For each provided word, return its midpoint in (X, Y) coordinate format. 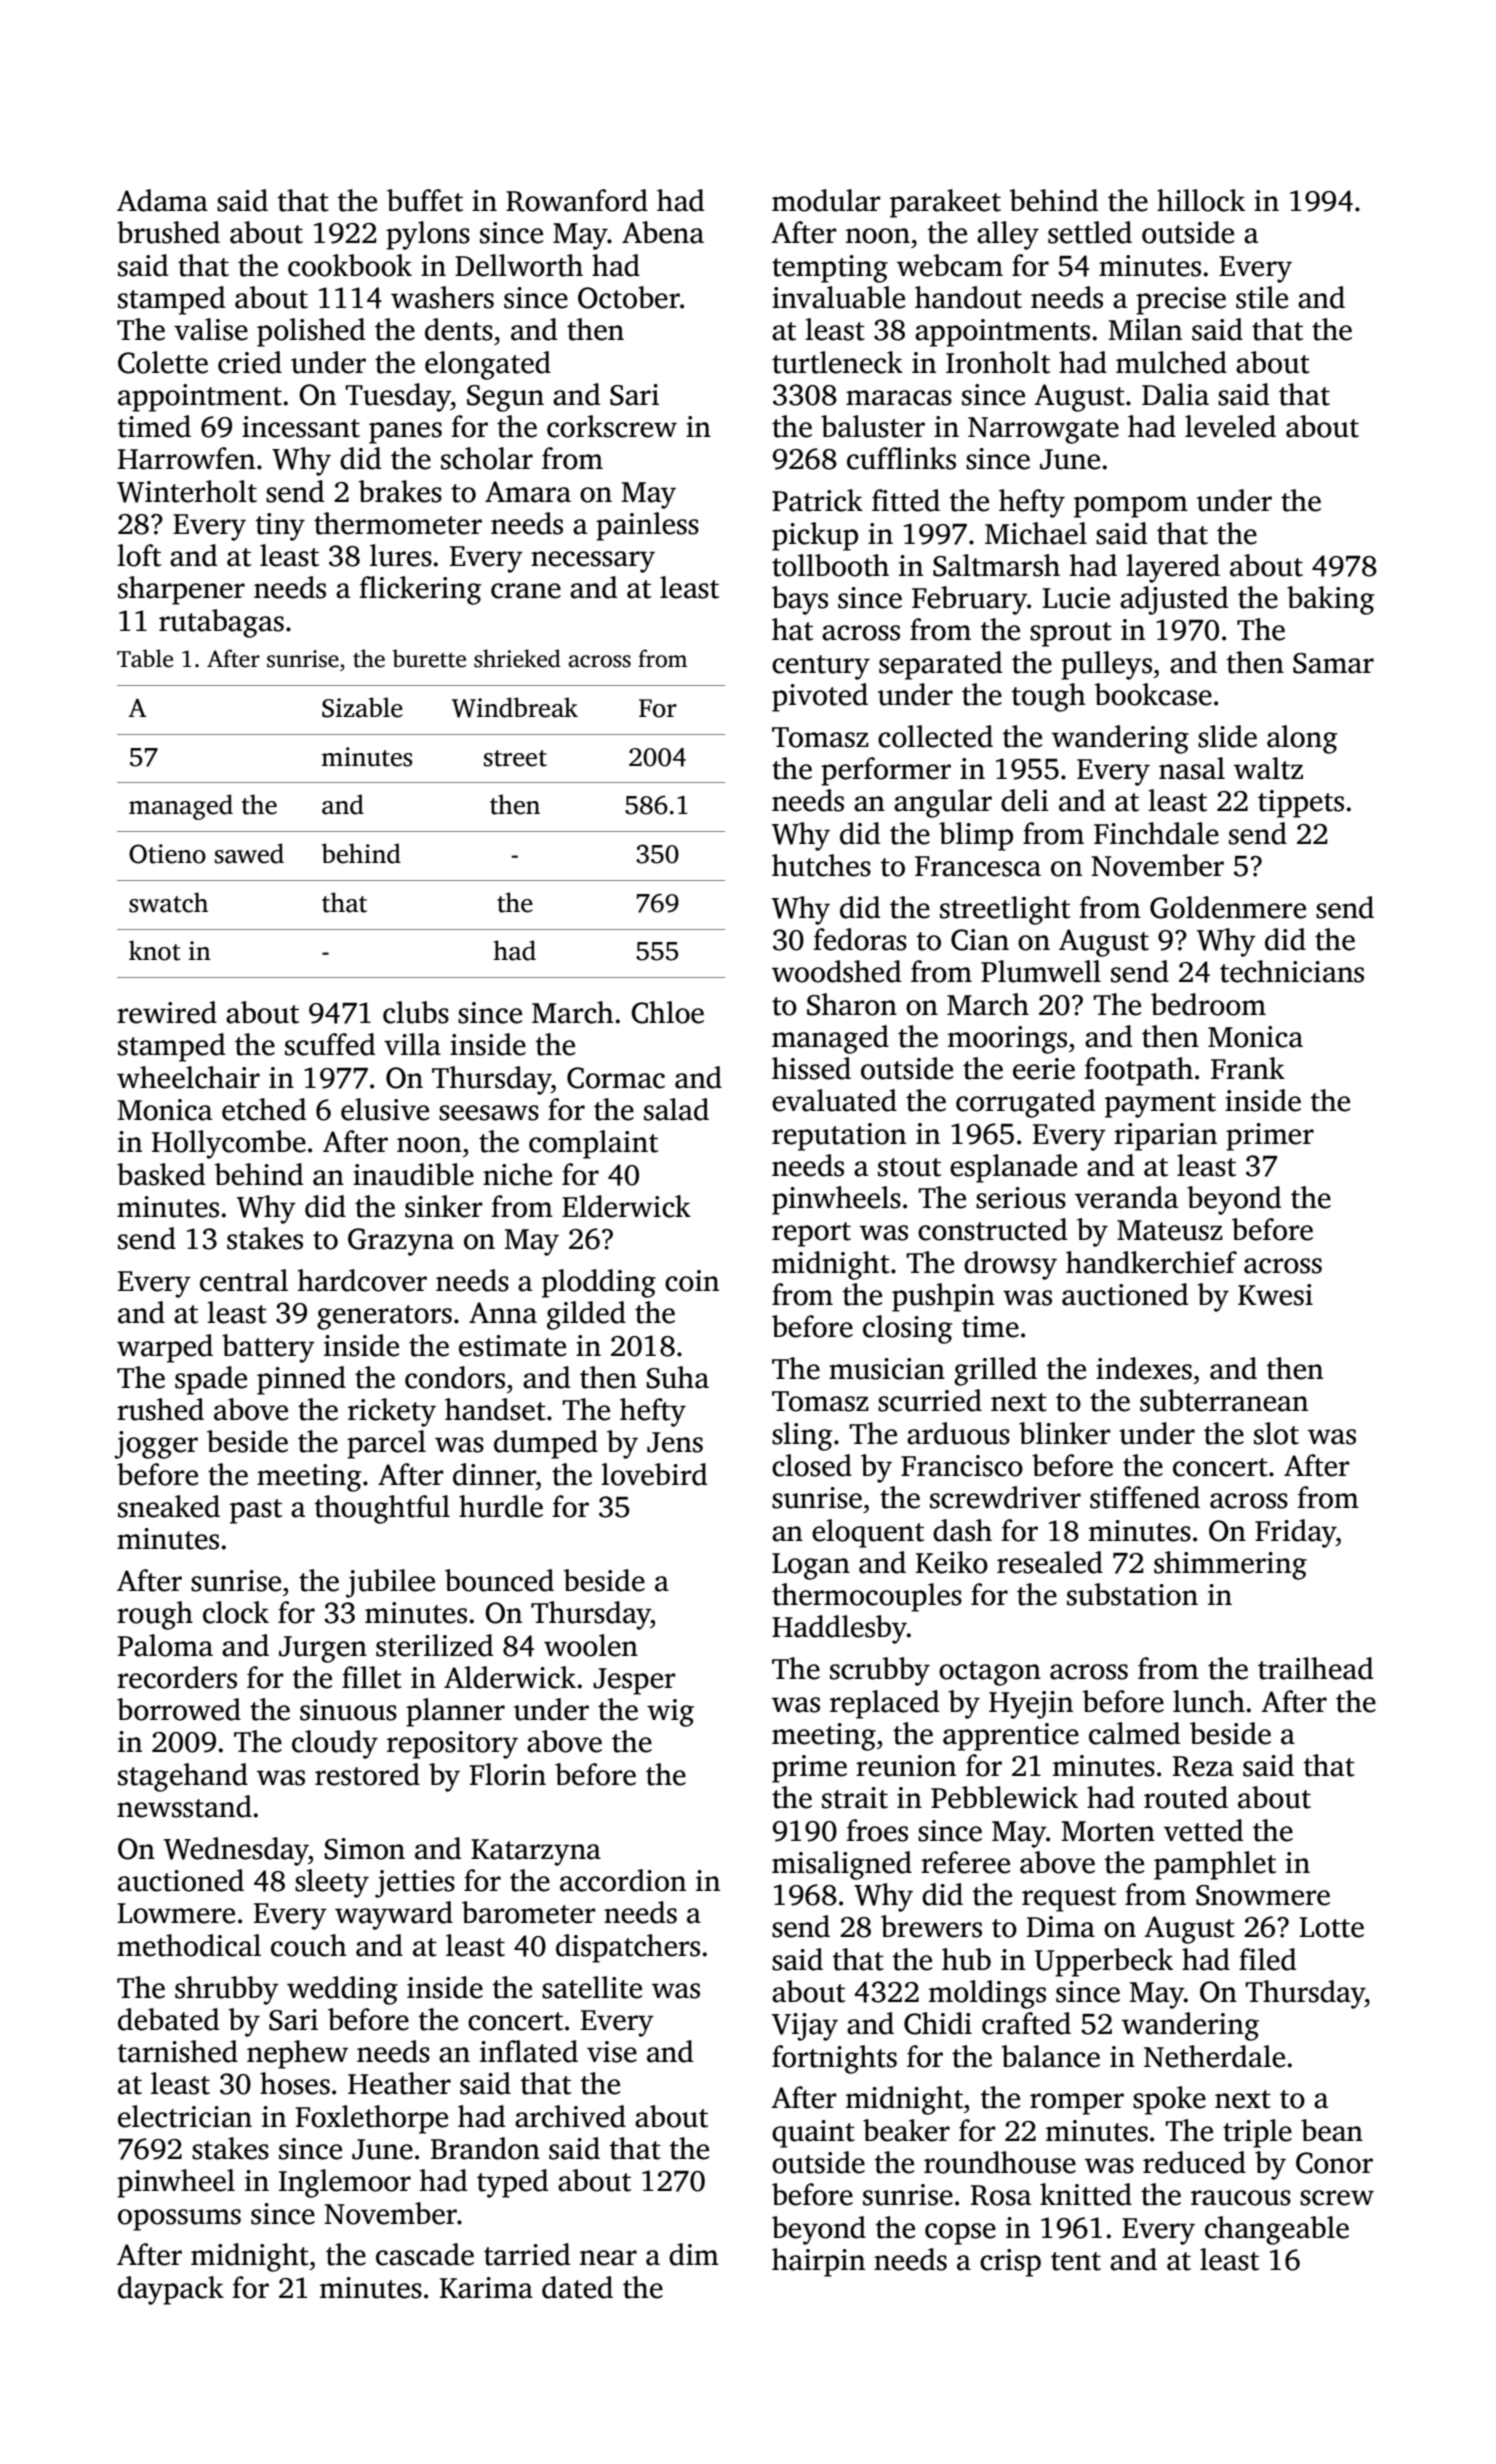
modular (826, 200)
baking (1330, 600)
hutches (821, 865)
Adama (162, 200)
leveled (1230, 426)
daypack (171, 2290)
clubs (416, 1012)
